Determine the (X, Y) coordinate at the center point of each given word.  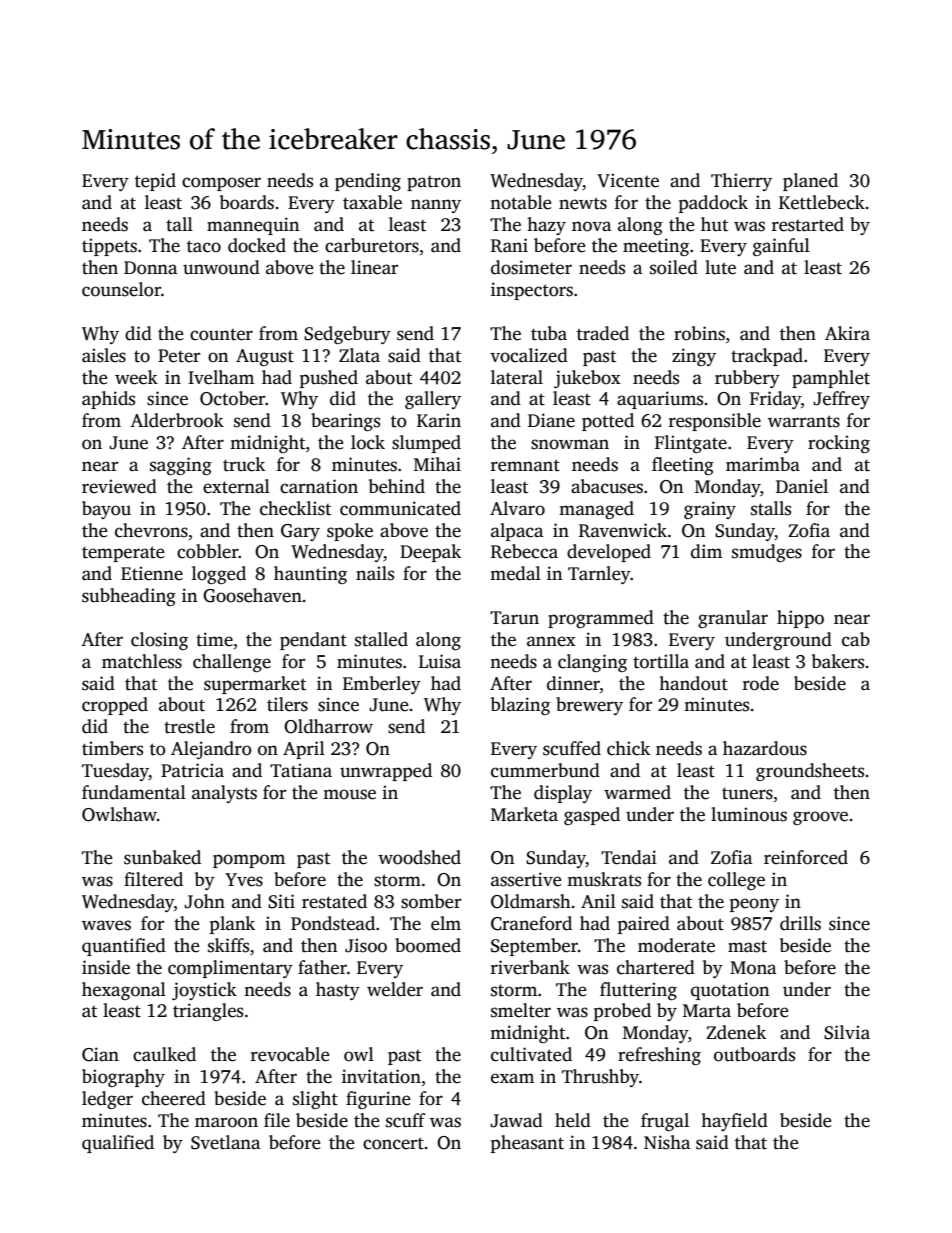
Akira (847, 333)
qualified (118, 1144)
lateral (517, 377)
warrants (804, 421)
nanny (436, 206)
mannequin (253, 226)
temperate (123, 554)
